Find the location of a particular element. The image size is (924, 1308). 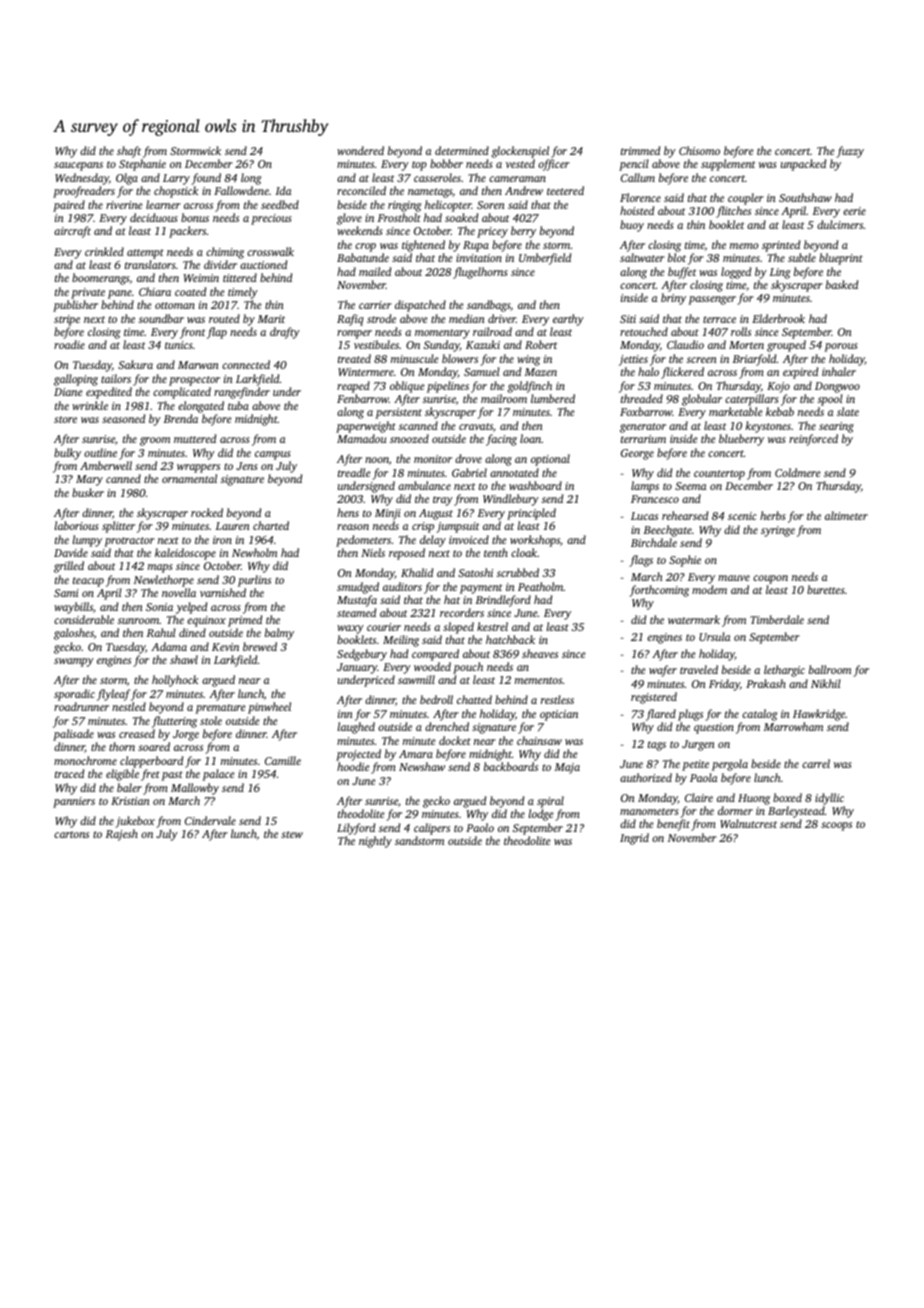

soundbar is located at coordinates (161, 318).
